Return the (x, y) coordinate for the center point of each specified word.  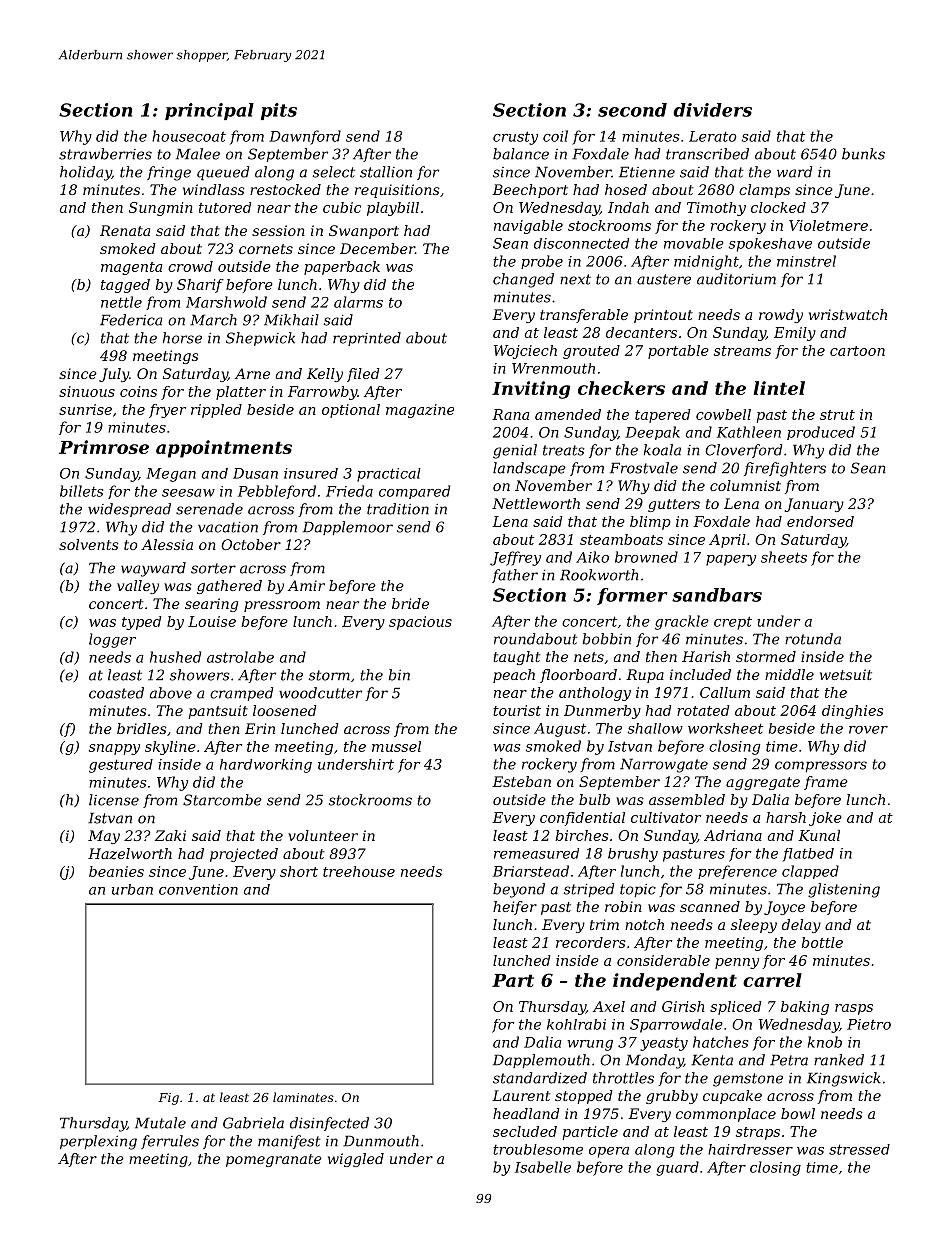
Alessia (167, 544)
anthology (595, 694)
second (632, 110)
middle (789, 674)
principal (209, 111)
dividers (712, 110)
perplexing (98, 1142)
